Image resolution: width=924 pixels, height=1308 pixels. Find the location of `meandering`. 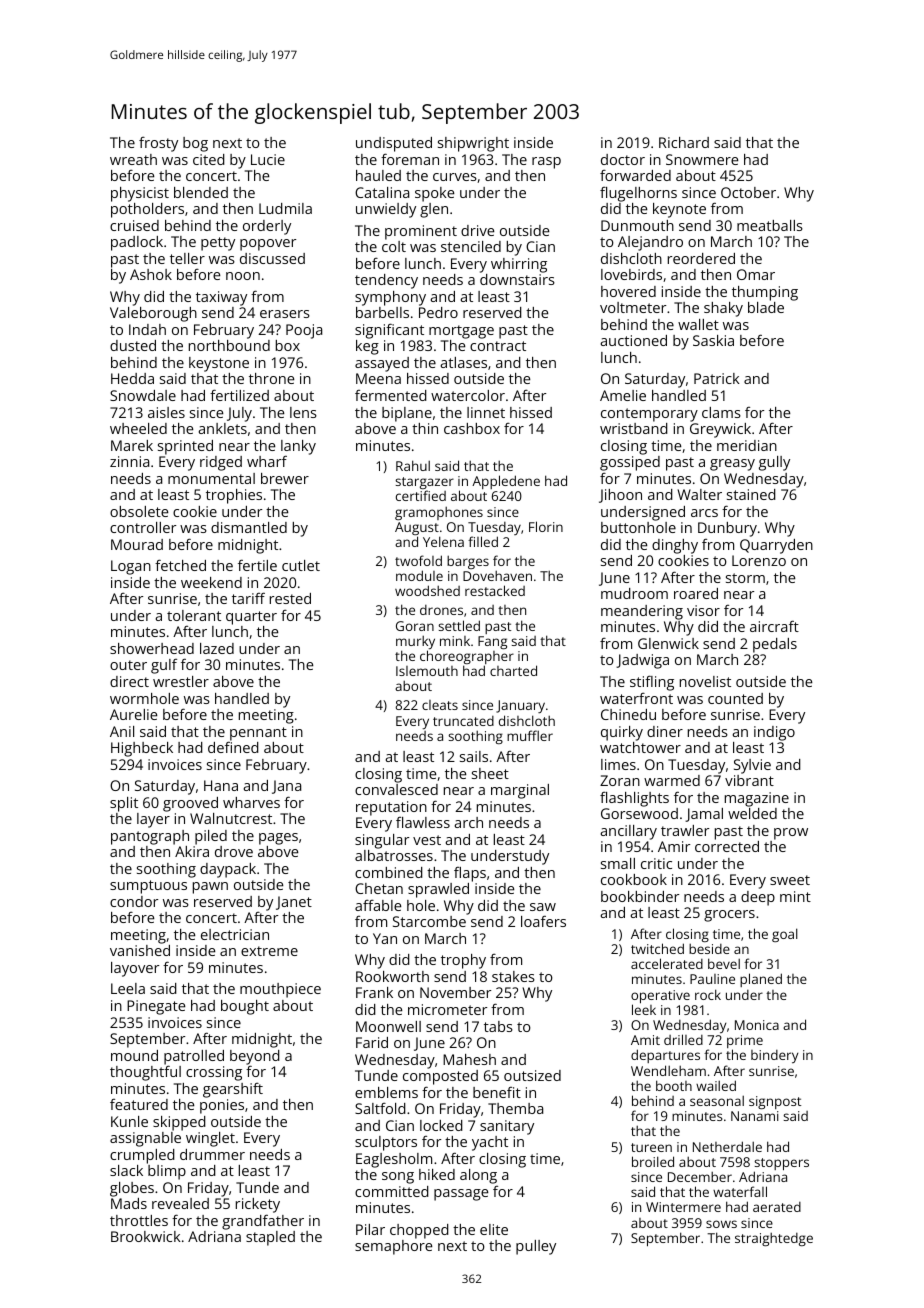

meandering is located at coordinates (642, 612).
